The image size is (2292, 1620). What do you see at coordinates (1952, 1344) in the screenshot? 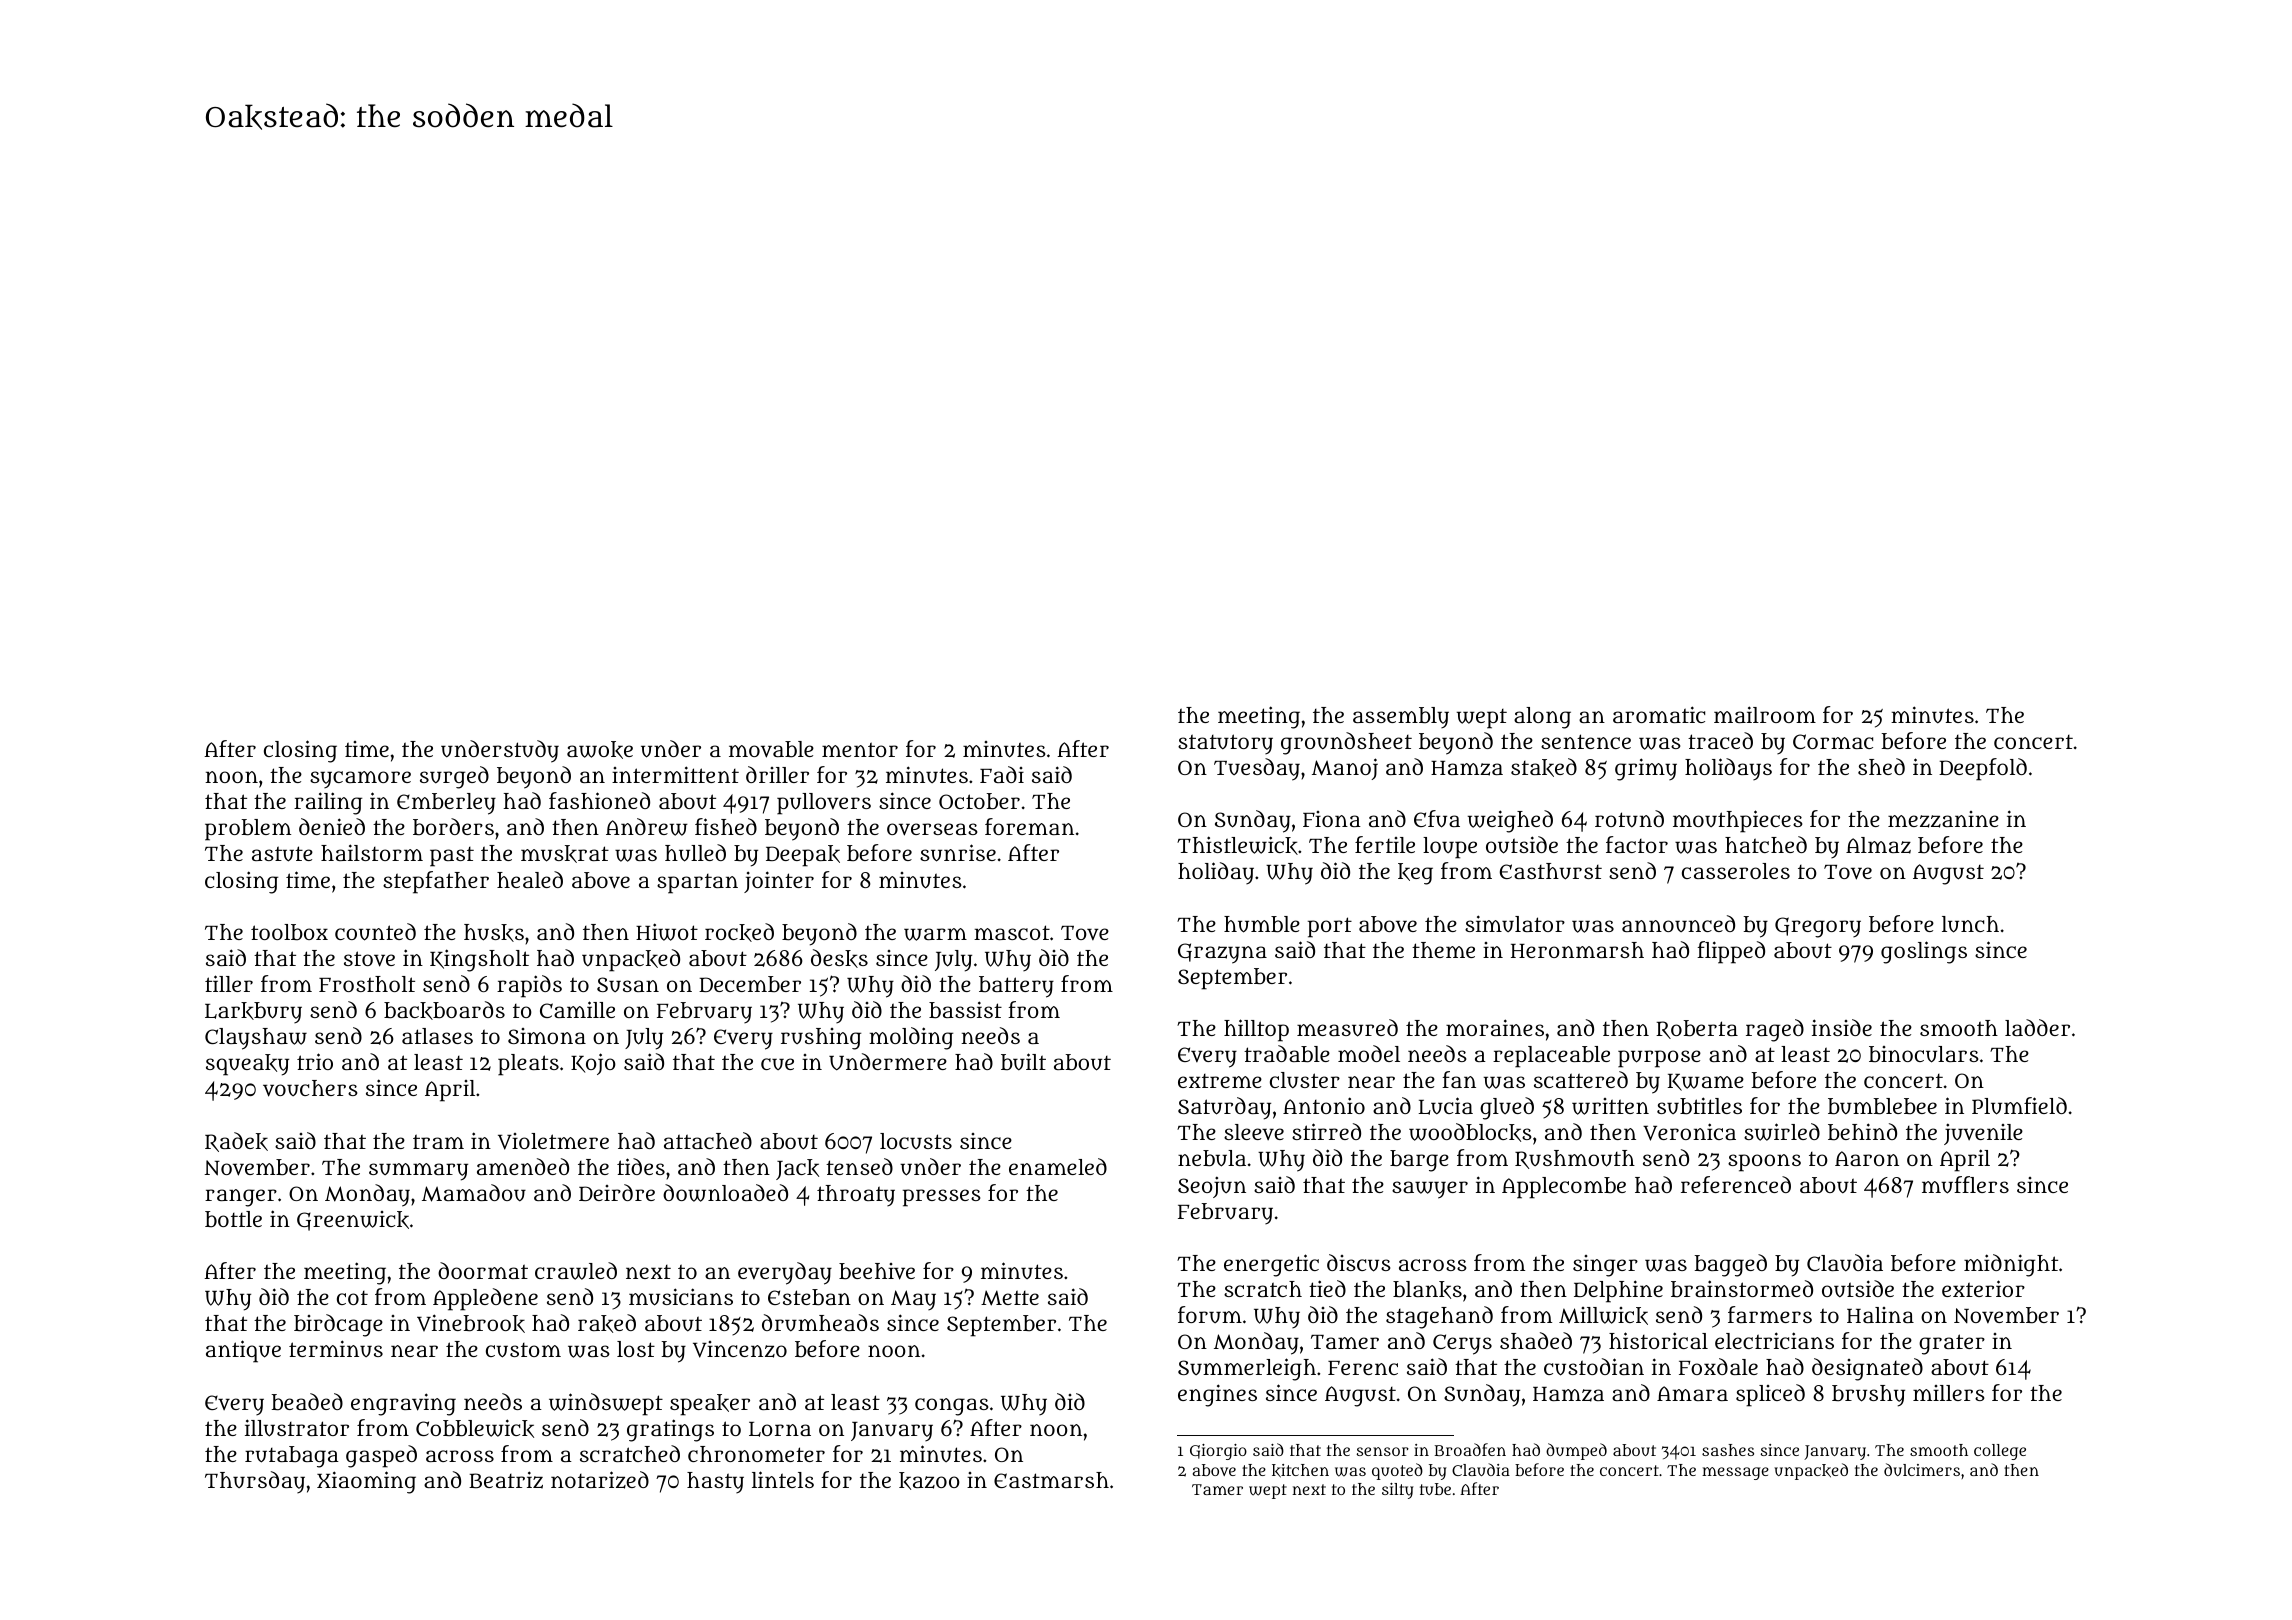
I see `grater` at bounding box center [1952, 1344].
